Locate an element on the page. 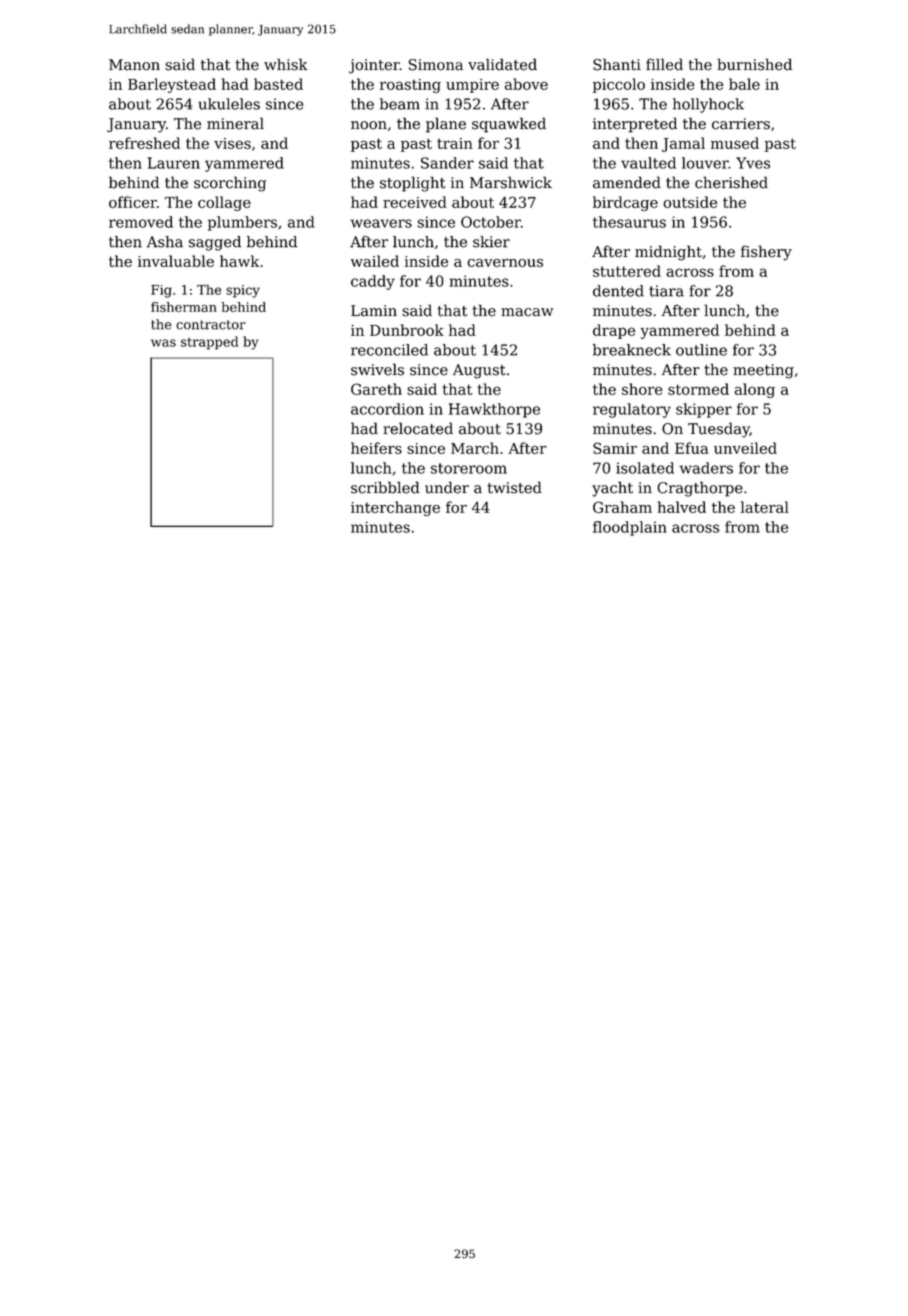 Image resolution: width=908 pixels, height=1316 pixels. was is located at coordinates (163, 343).
